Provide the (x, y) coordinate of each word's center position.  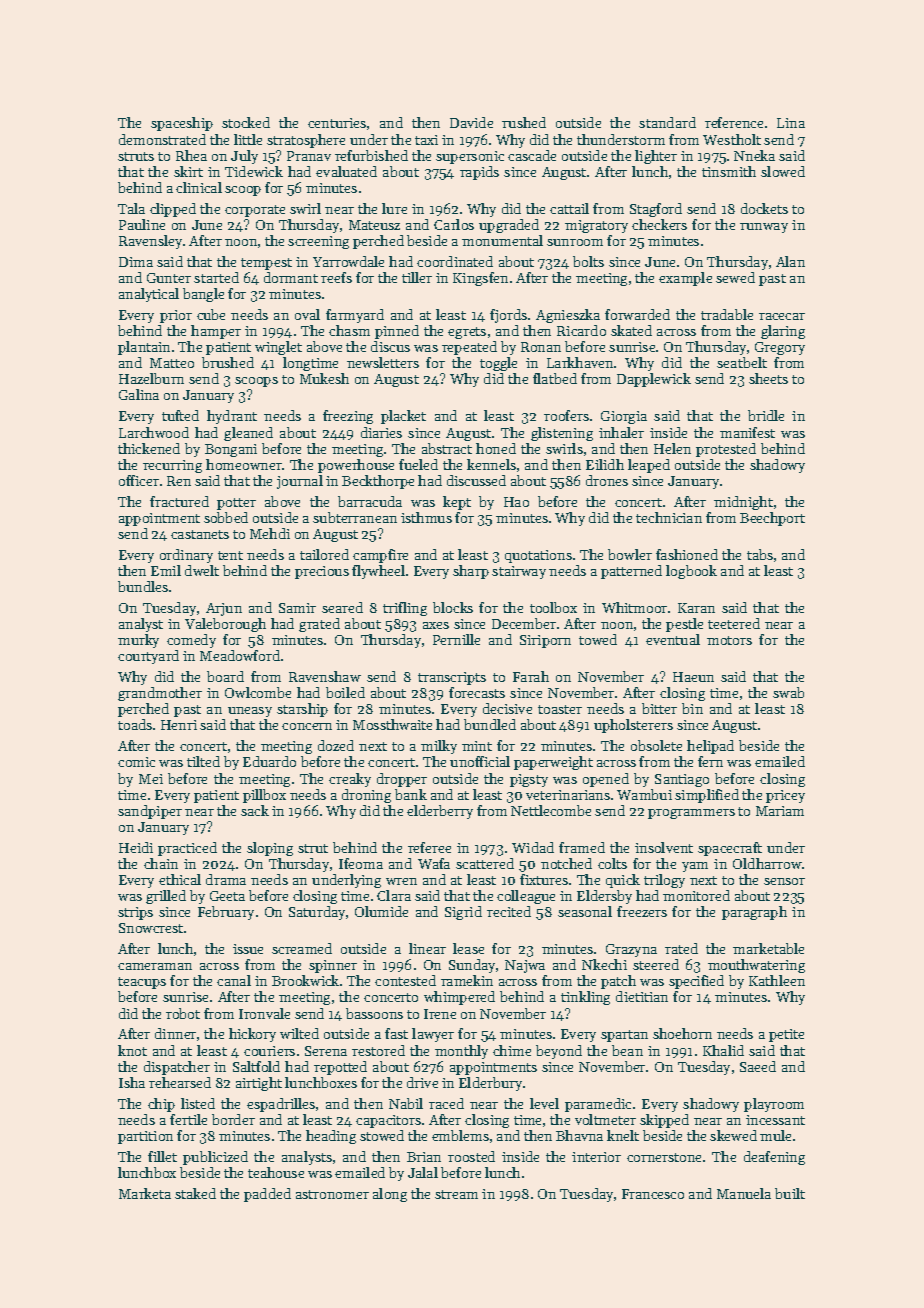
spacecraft (730, 849)
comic (136, 762)
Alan (790, 261)
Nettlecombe (551, 810)
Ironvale (264, 1013)
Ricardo (581, 330)
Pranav (309, 156)
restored (378, 1050)
